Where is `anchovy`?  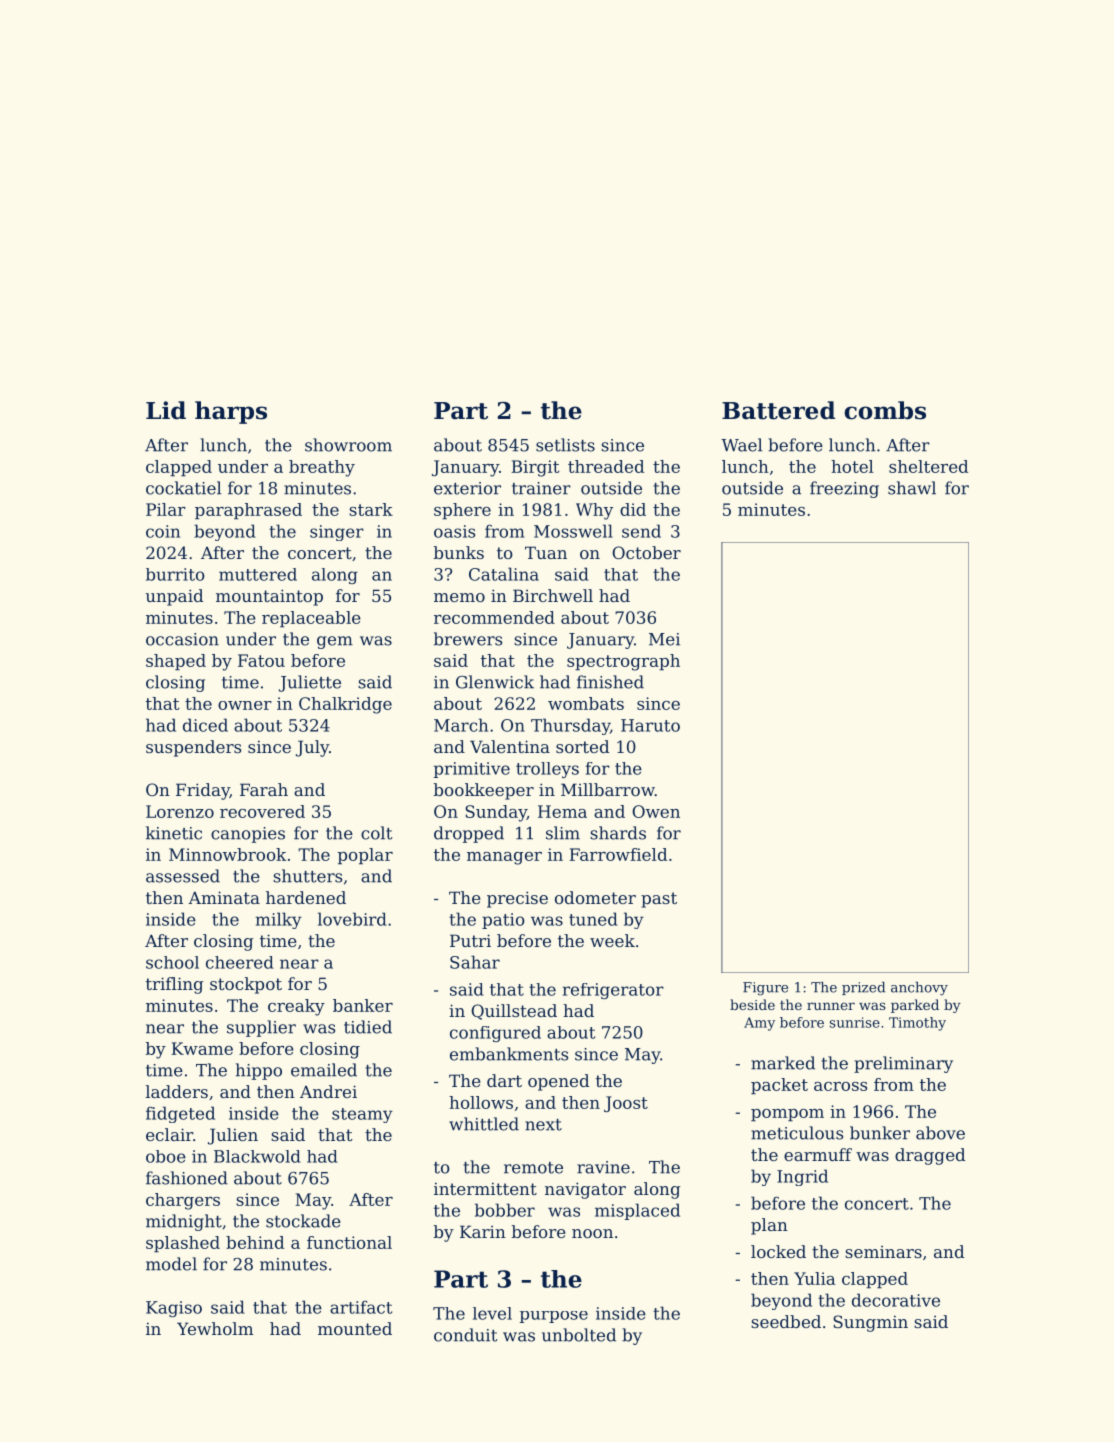 anchovy is located at coordinates (919, 989).
